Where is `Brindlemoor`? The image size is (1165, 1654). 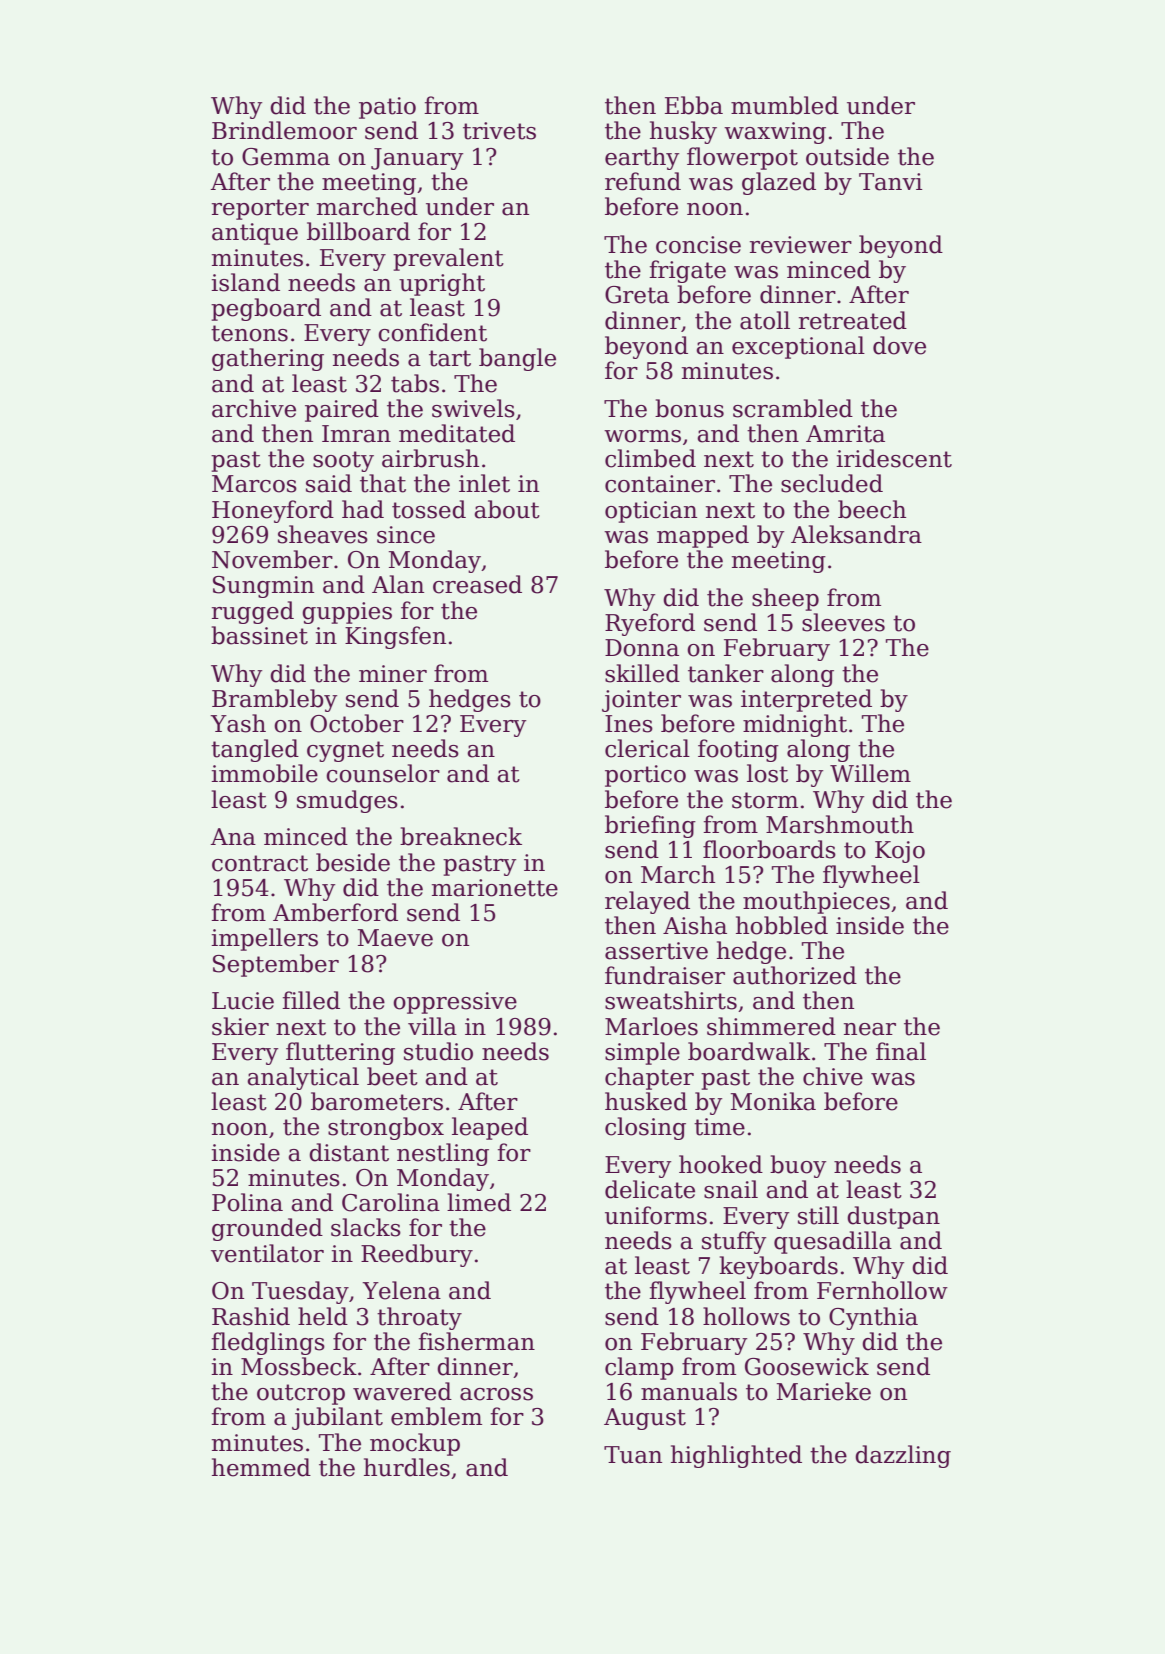 Brindlemoor is located at coordinates (284, 130).
